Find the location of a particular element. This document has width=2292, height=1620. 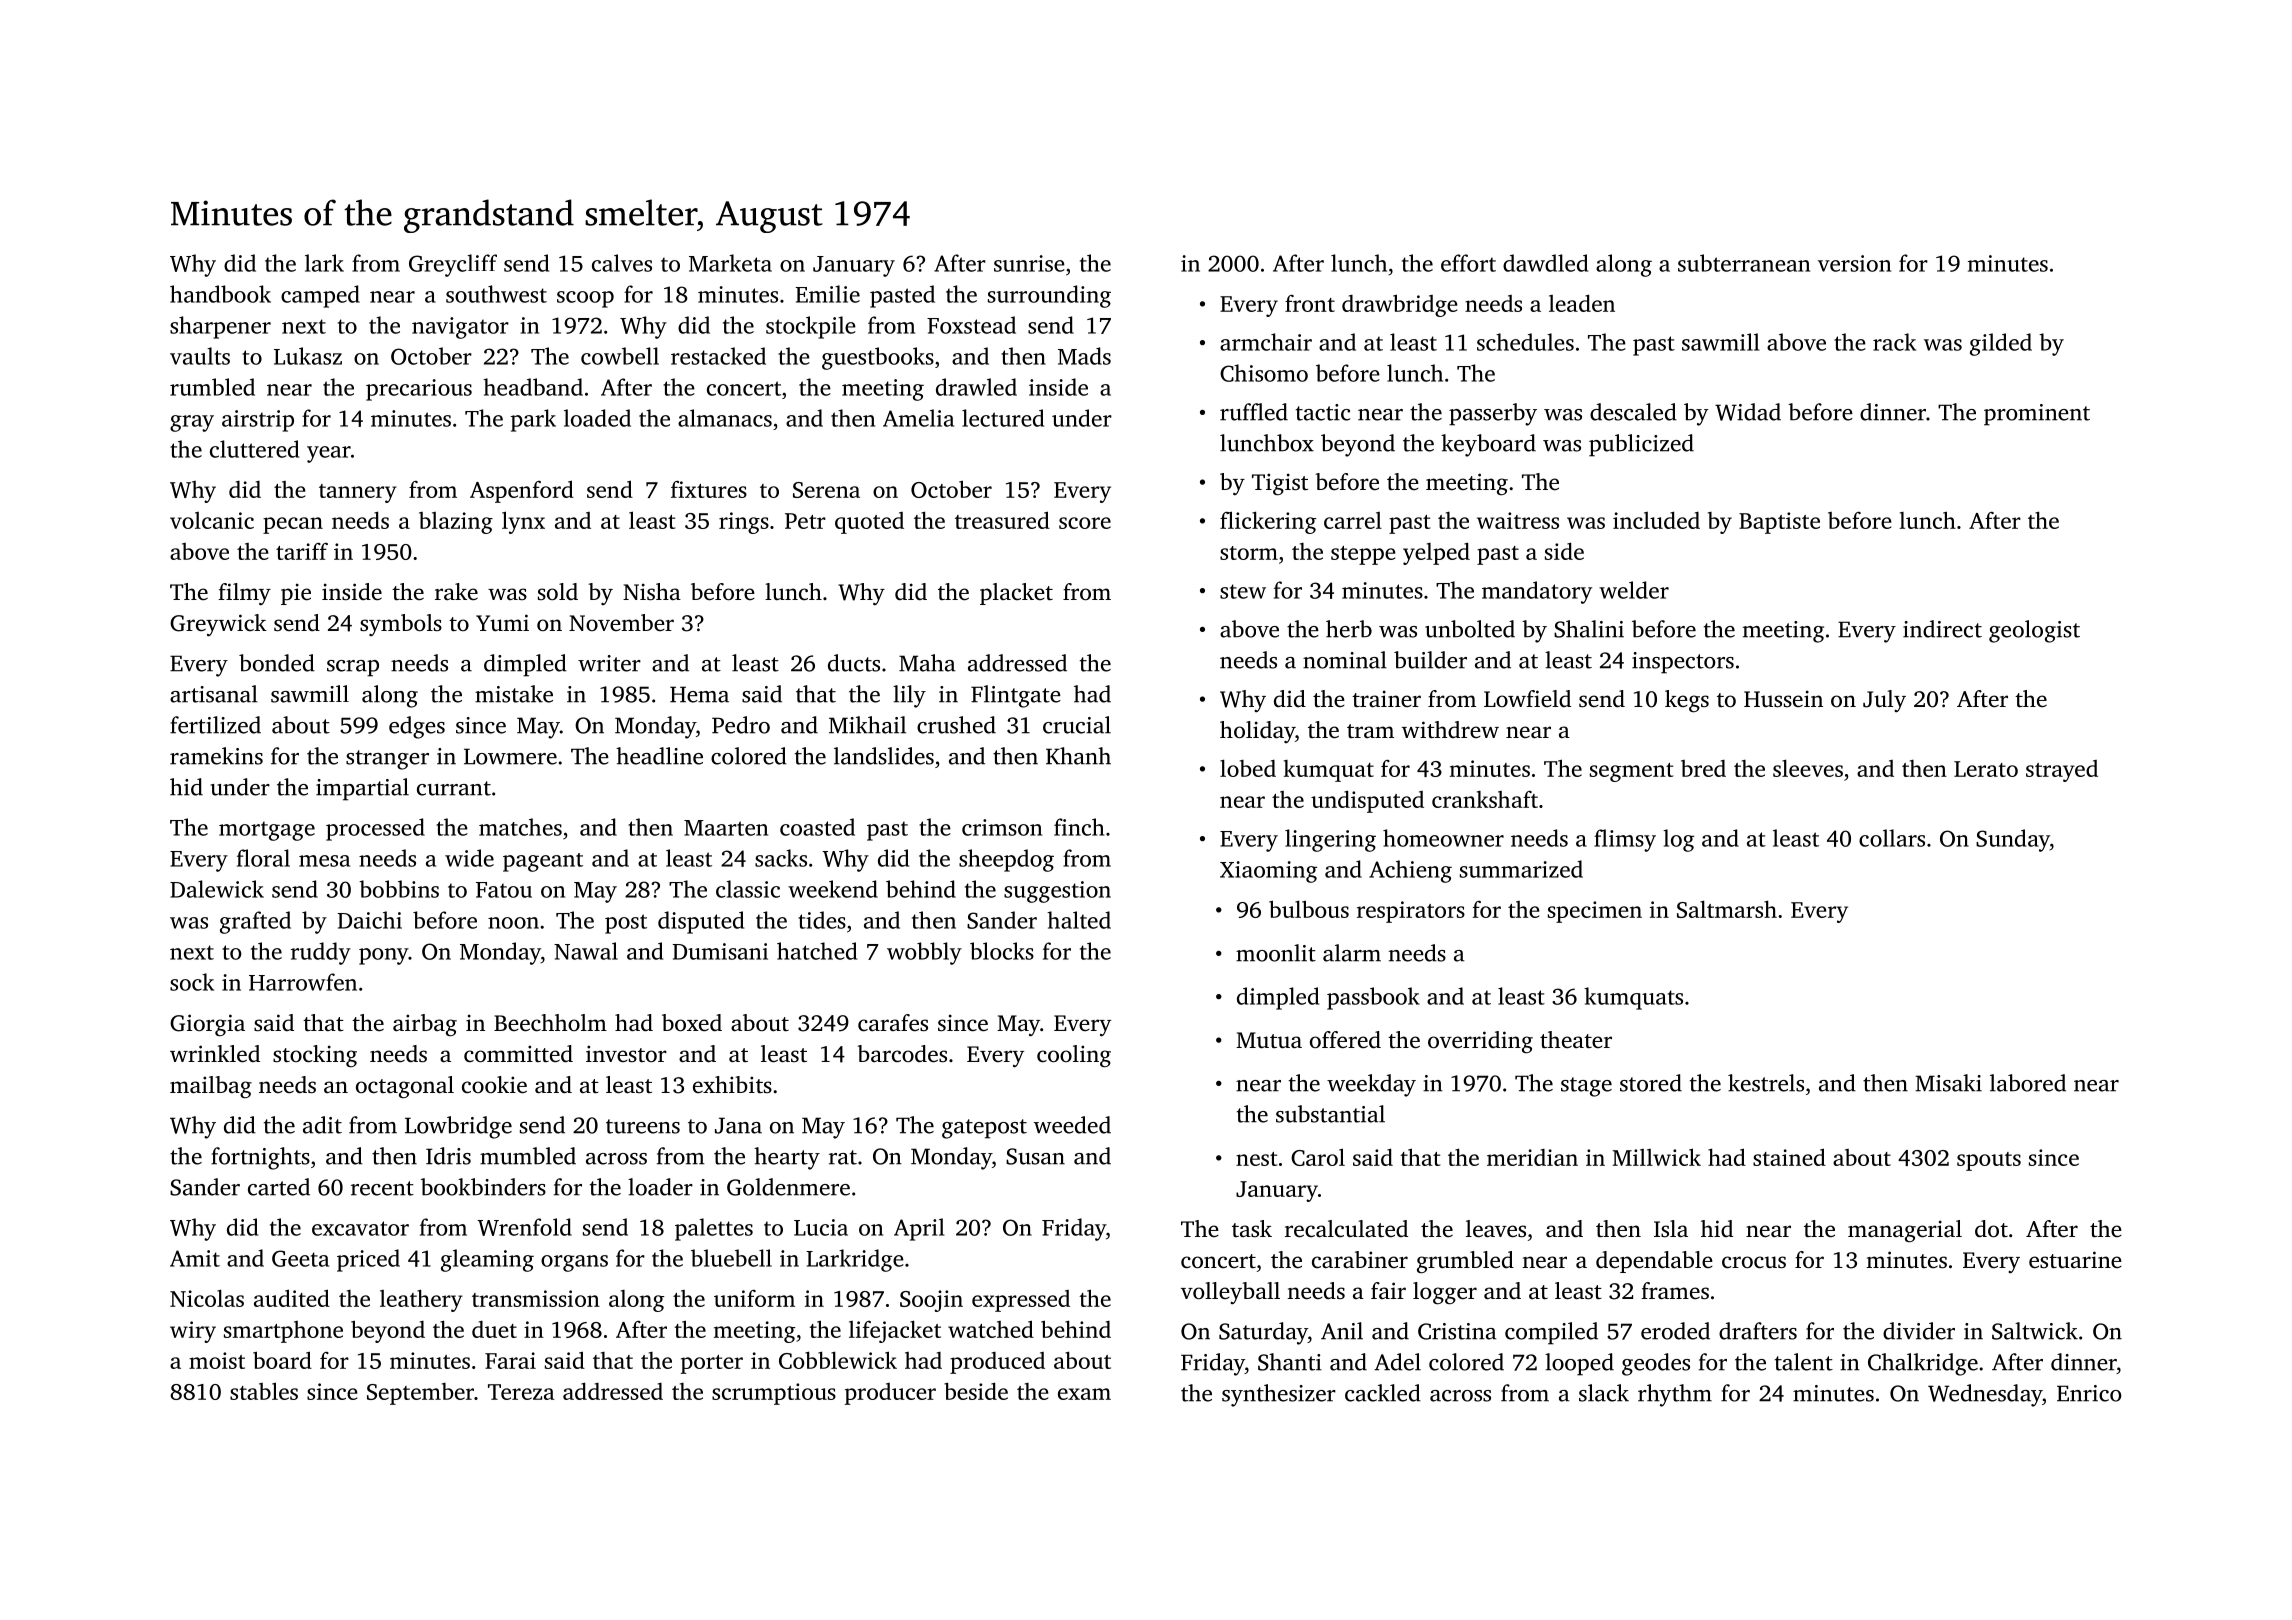

camped is located at coordinates (320, 296).
